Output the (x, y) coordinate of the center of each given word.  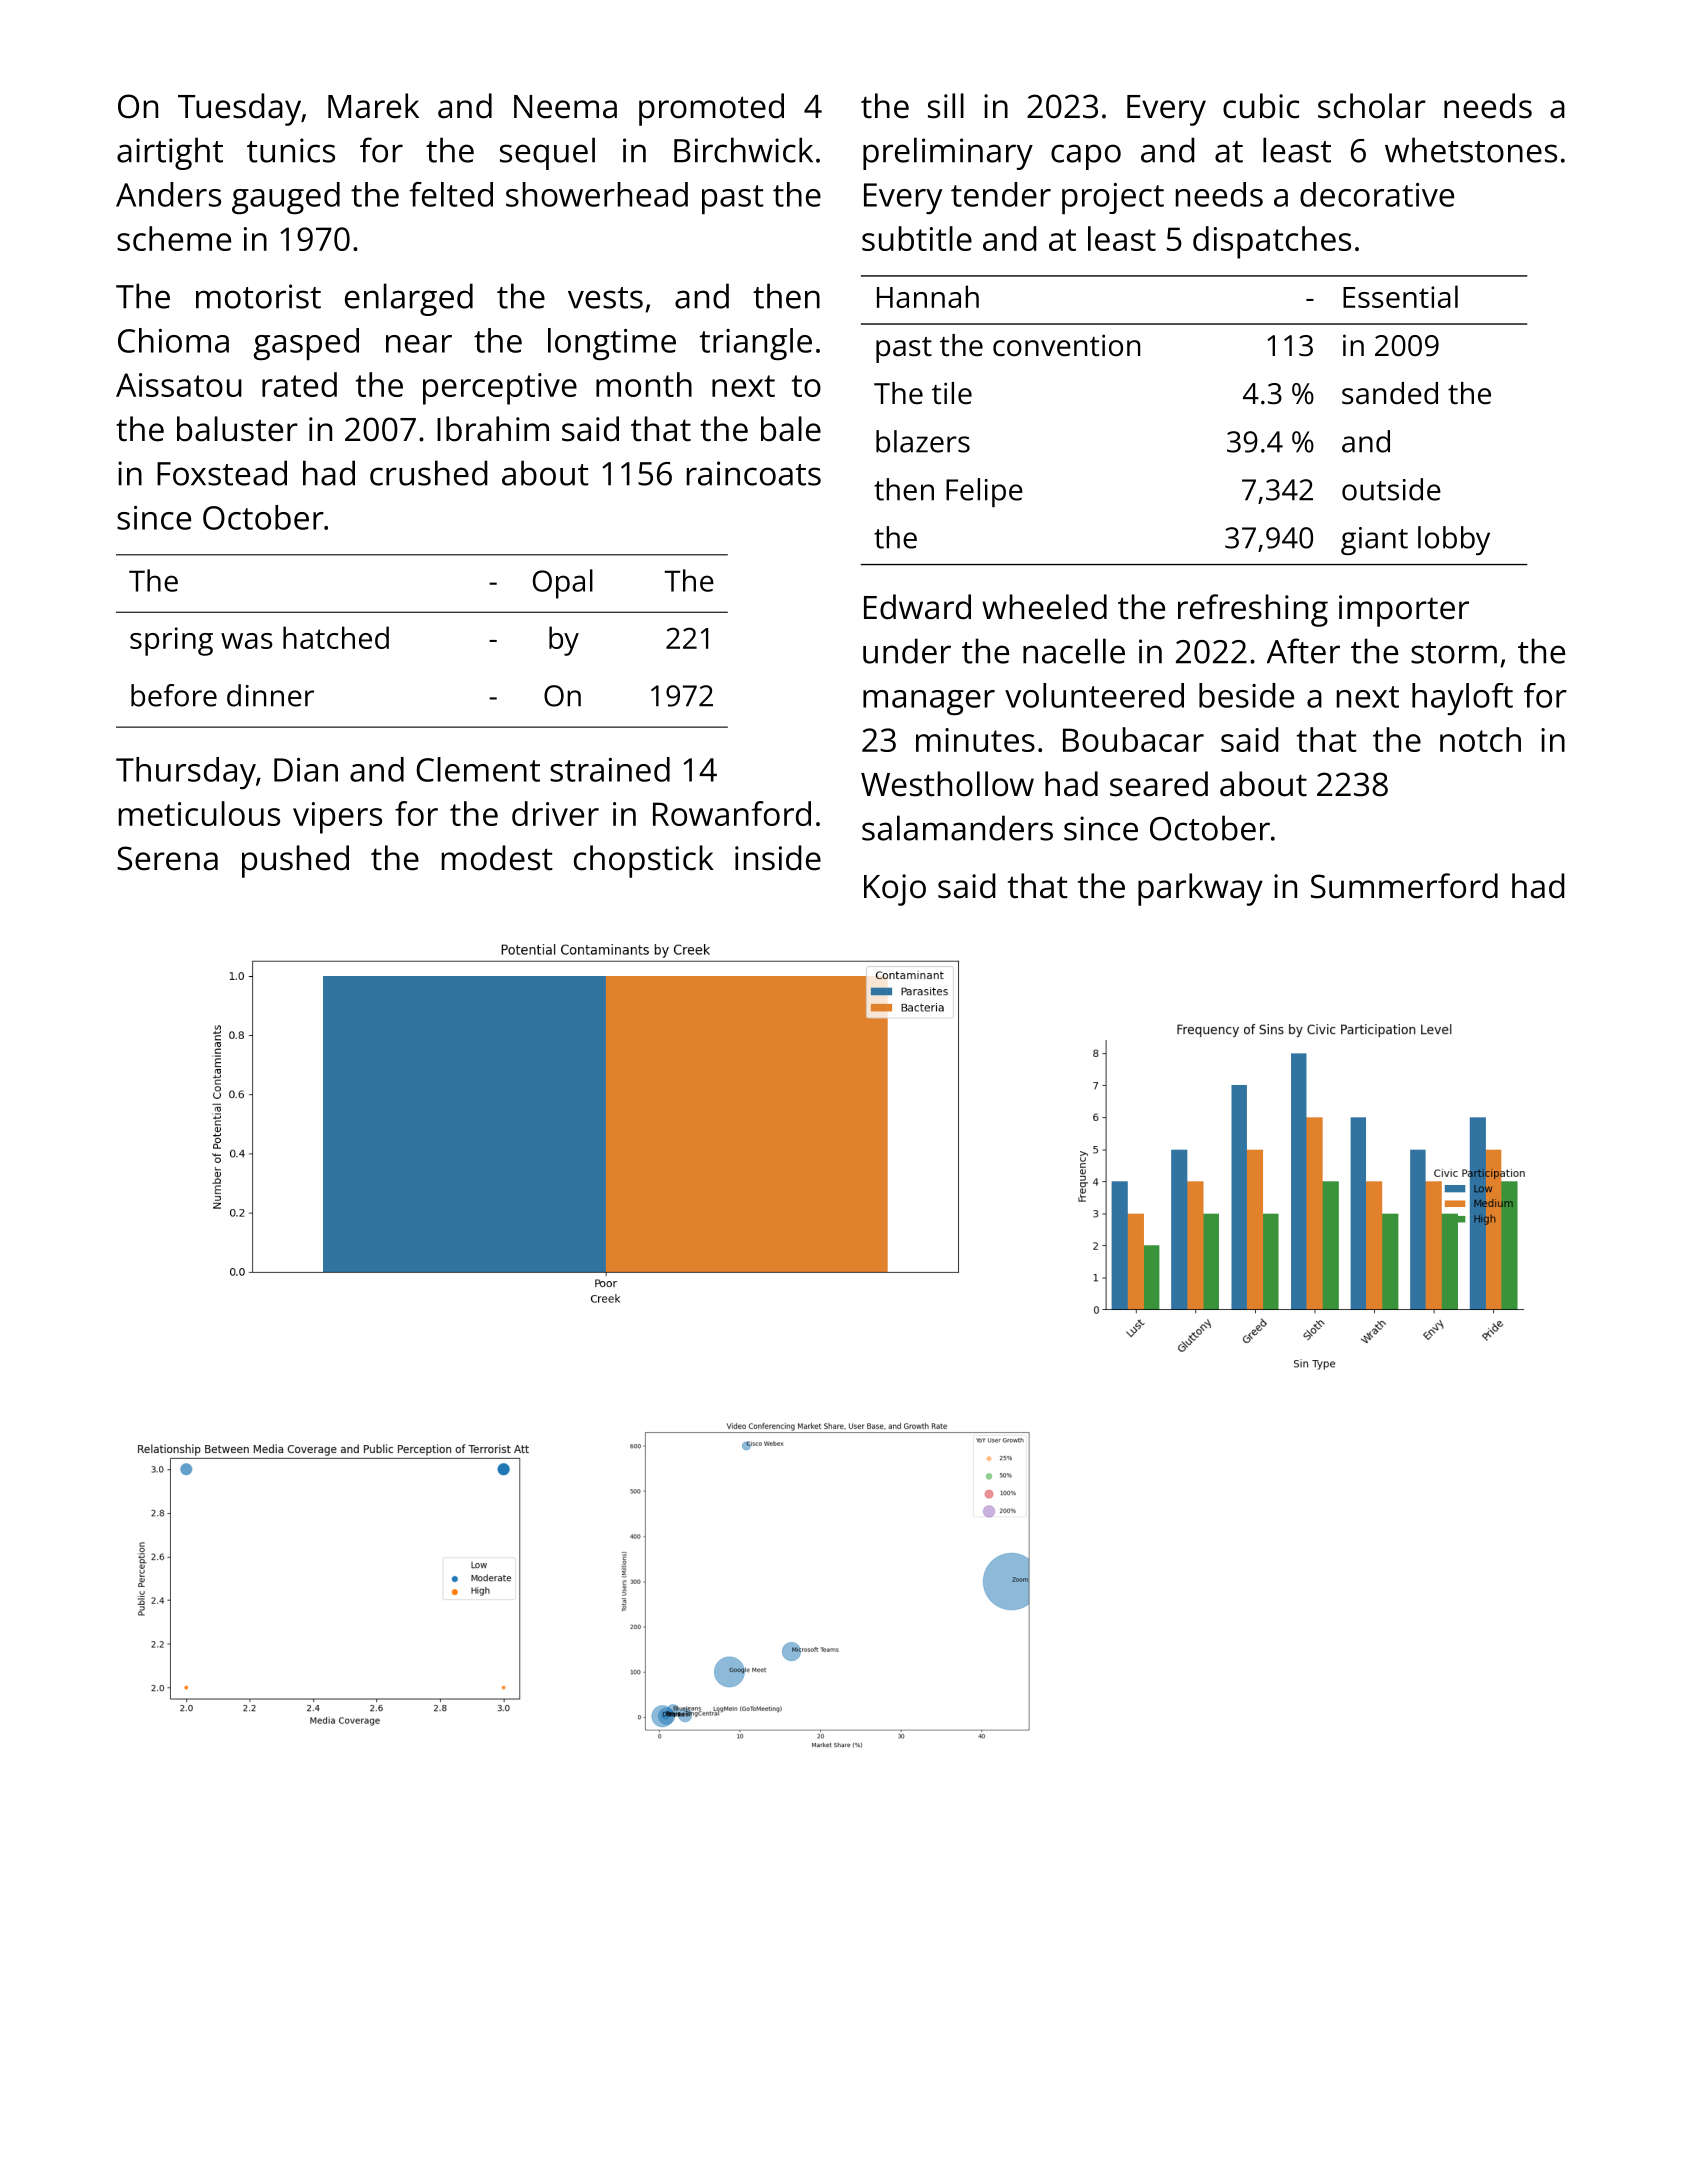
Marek (373, 106)
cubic (1261, 106)
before (174, 695)
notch (1480, 739)
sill (946, 106)
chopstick (644, 861)
